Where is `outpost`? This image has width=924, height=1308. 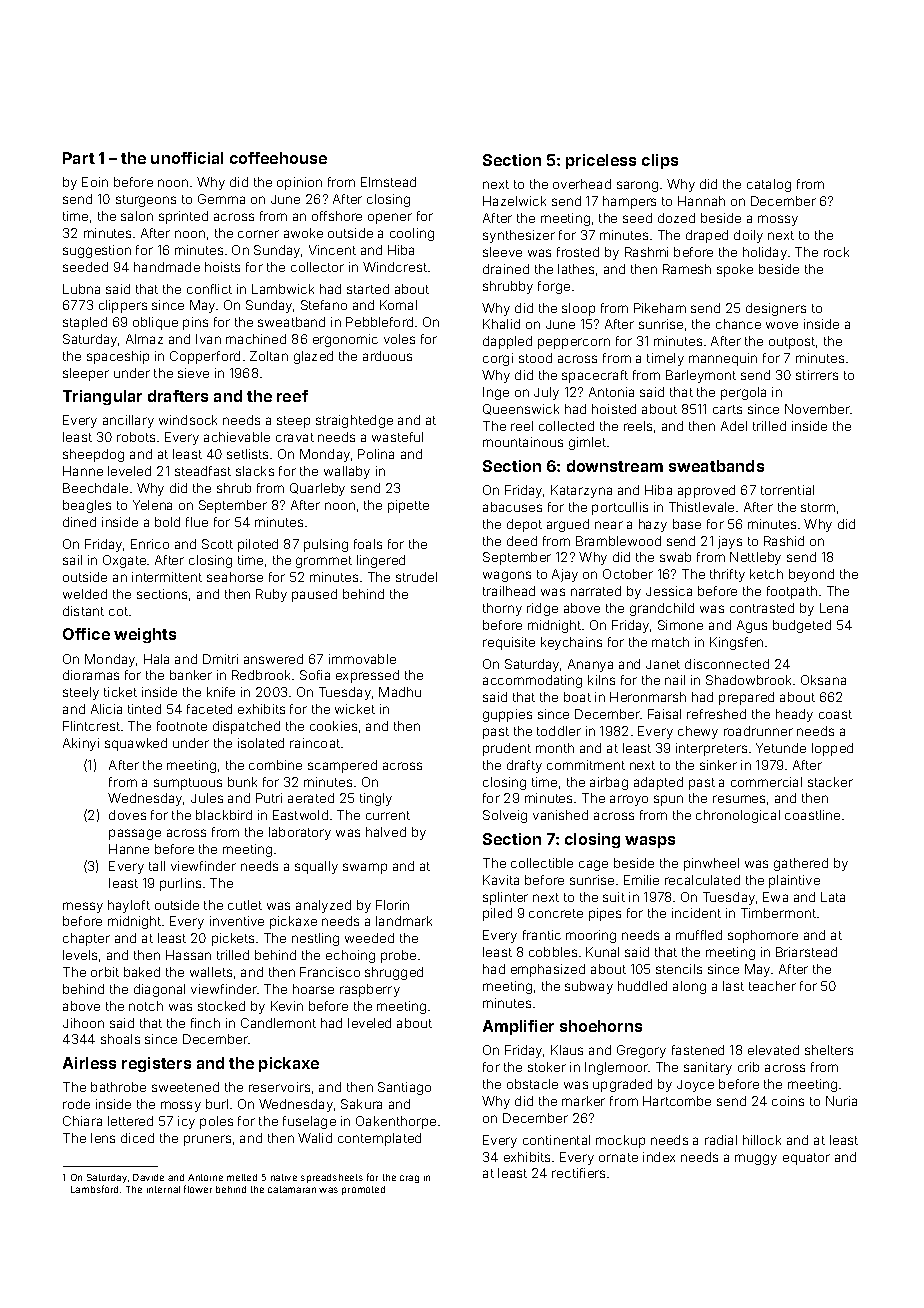
outpost is located at coordinates (792, 343).
